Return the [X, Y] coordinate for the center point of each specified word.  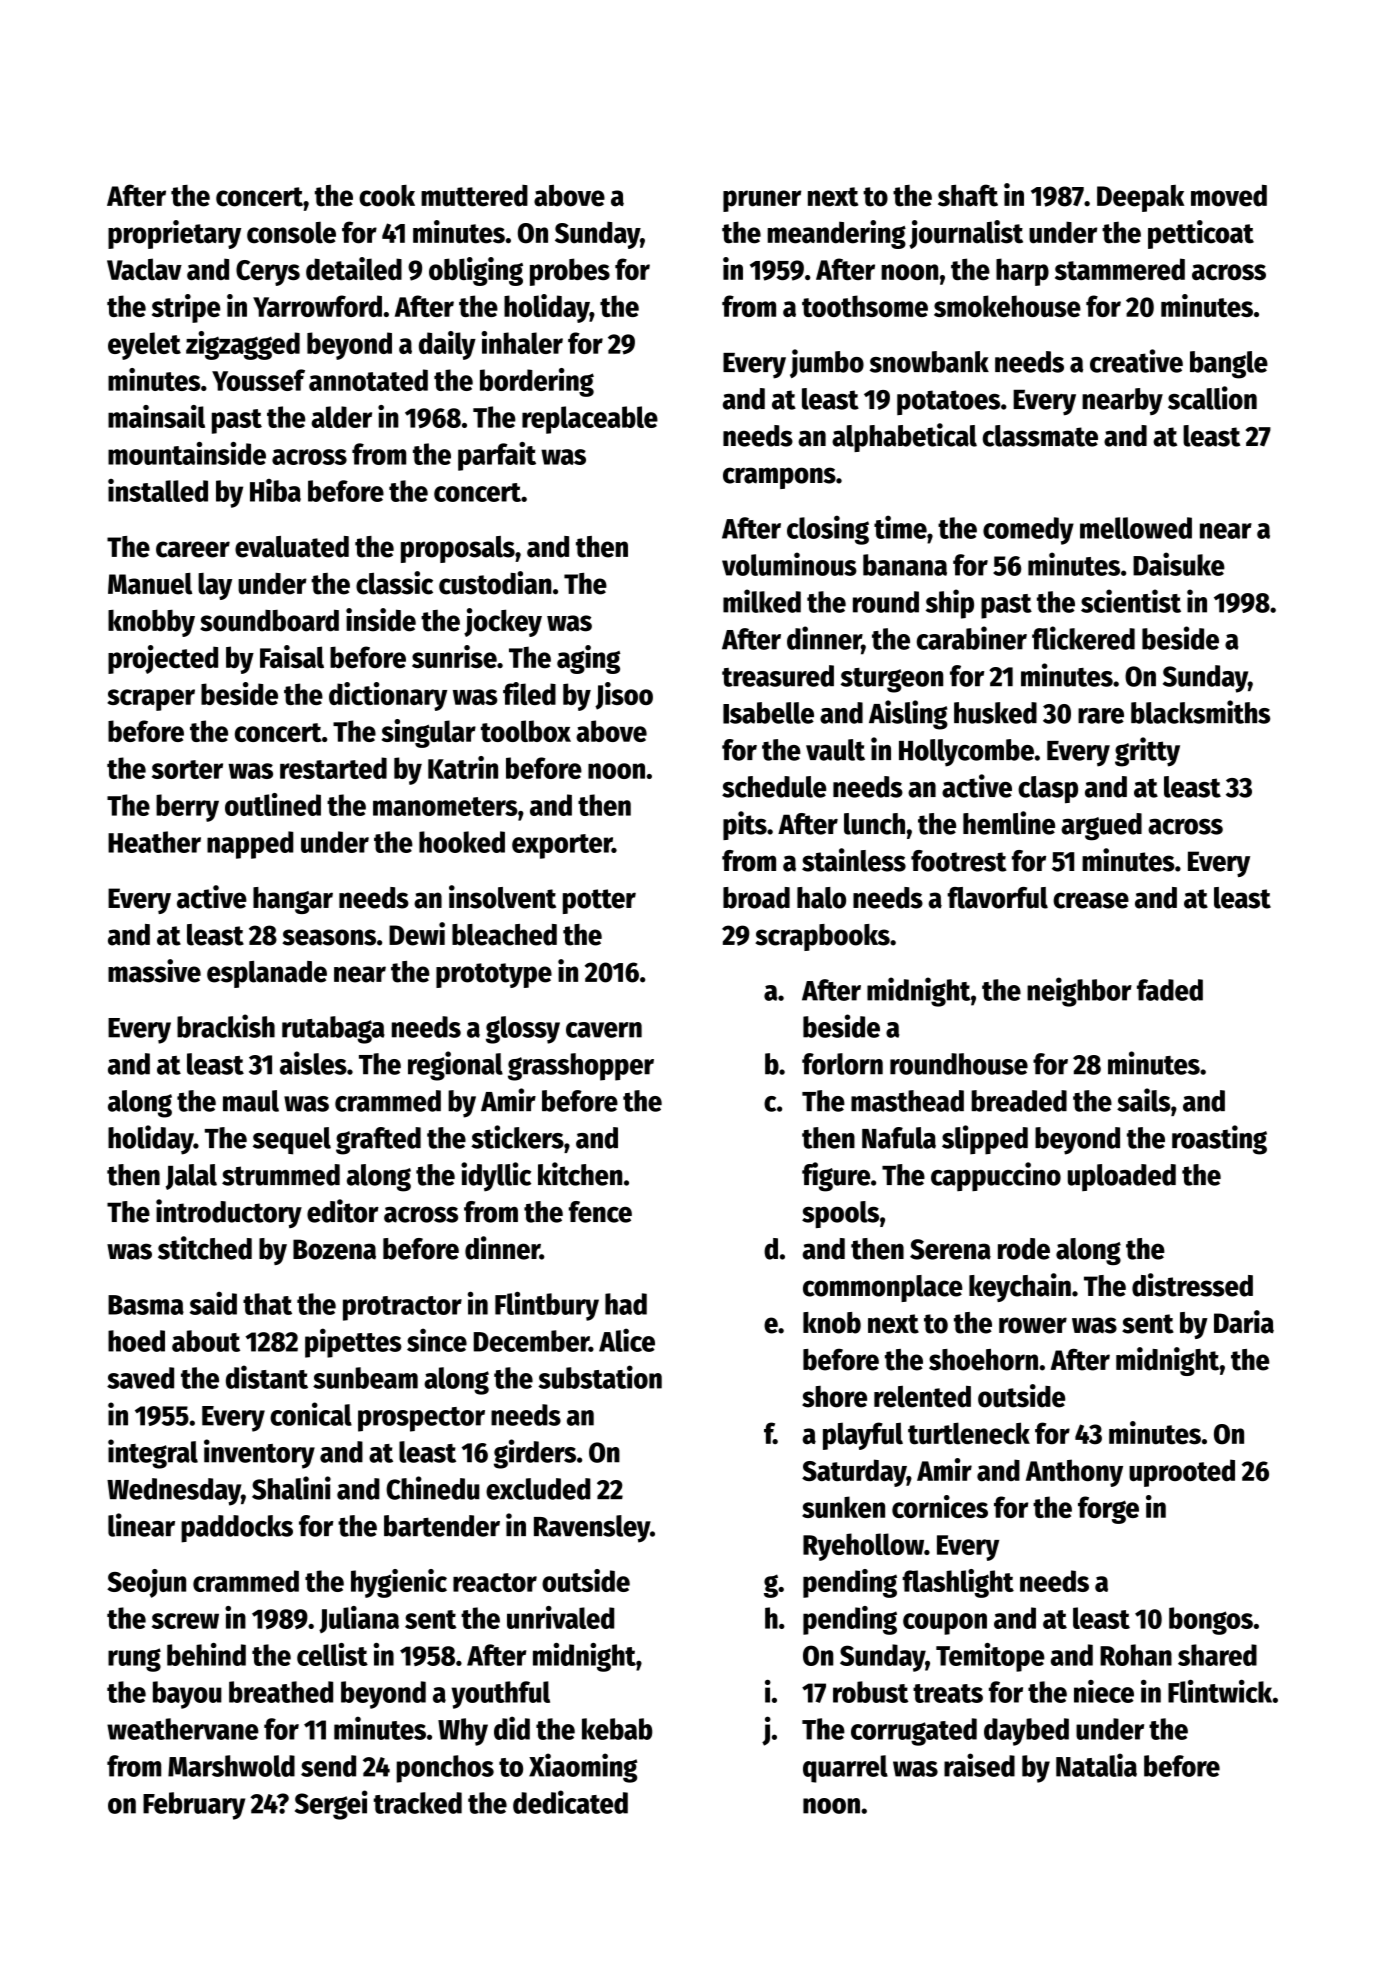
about [206, 1341]
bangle [1229, 365]
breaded [1019, 1101]
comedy [1028, 531]
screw [185, 1621]
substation [600, 1377]
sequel [292, 1141]
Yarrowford [317, 306]
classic [394, 583]
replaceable [590, 420]
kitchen [580, 1174]
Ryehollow [863, 1547]
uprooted [1182, 1473]
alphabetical [904, 437]
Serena [950, 1249]
